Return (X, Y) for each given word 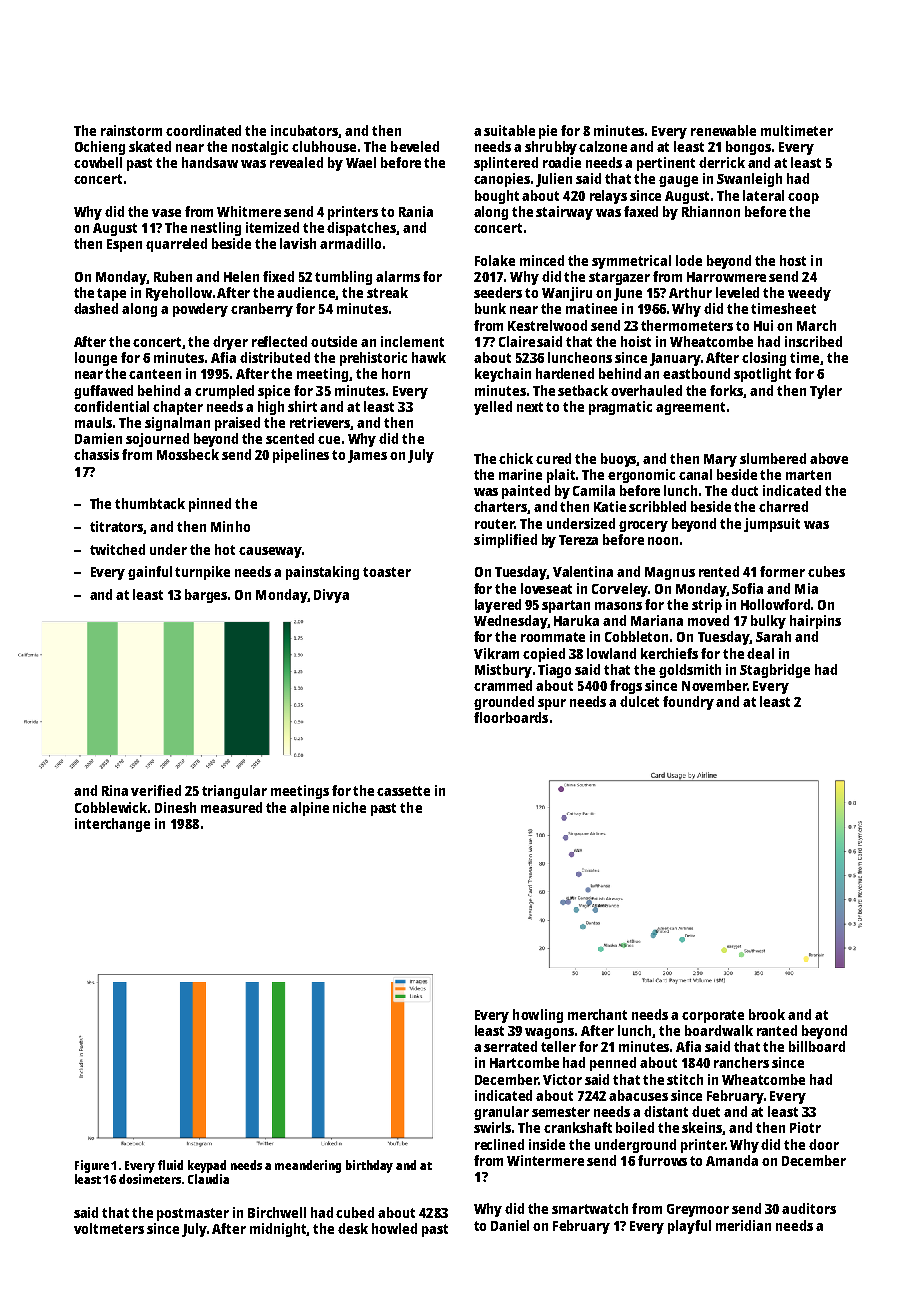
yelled (493, 408)
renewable (723, 130)
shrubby (551, 148)
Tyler (826, 392)
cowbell (98, 162)
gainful (150, 573)
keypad (207, 1166)
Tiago (554, 671)
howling (538, 1016)
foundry (688, 703)
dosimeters (150, 1179)
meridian (743, 1225)
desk (353, 1228)
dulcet (639, 701)
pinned (210, 505)
